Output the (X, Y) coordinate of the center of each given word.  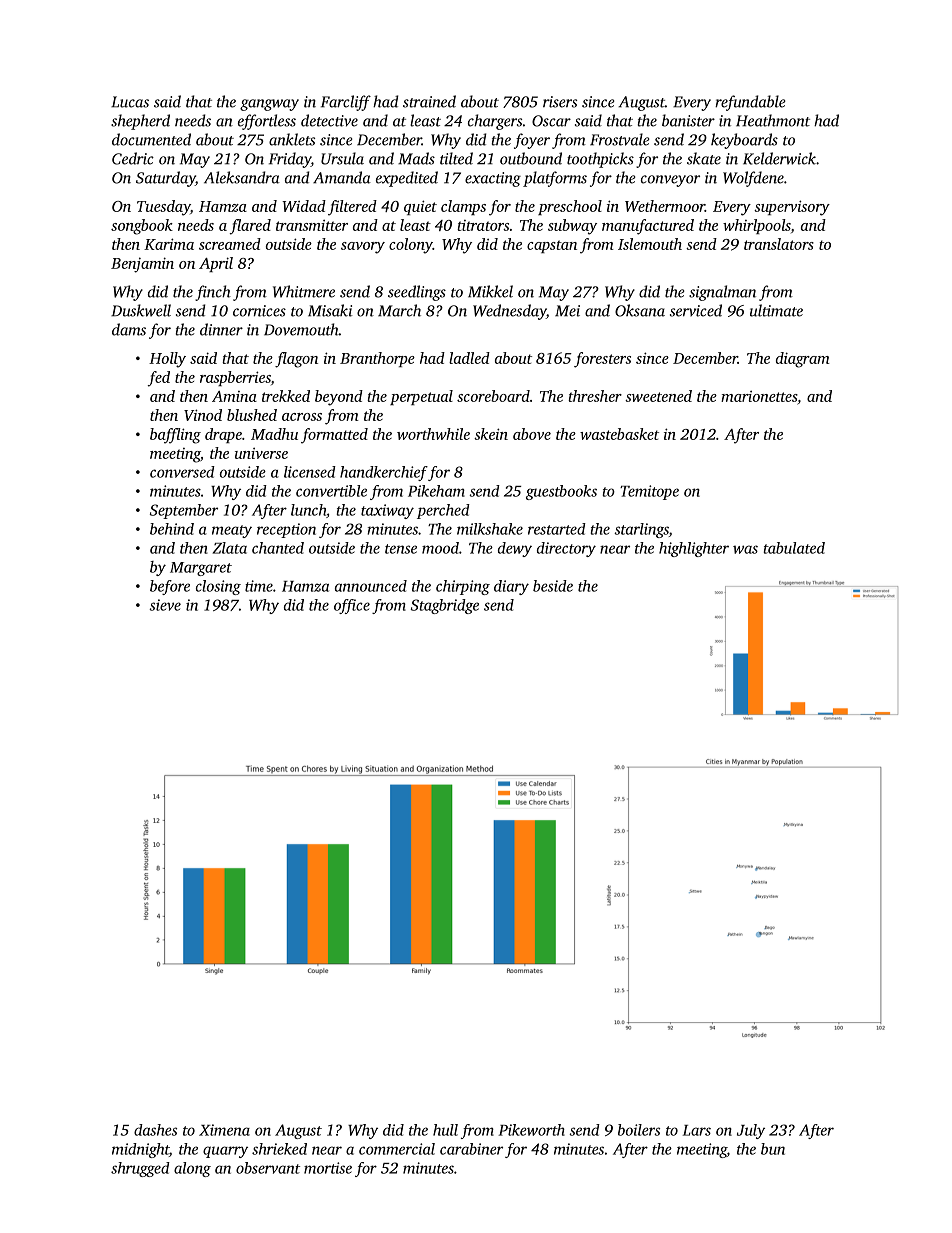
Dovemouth (301, 329)
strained (429, 101)
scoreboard (493, 396)
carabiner (471, 1149)
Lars (697, 1130)
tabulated (794, 548)
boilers (639, 1130)
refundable (750, 103)
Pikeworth (531, 1130)
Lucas (130, 102)
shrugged (140, 1169)
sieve (165, 605)
